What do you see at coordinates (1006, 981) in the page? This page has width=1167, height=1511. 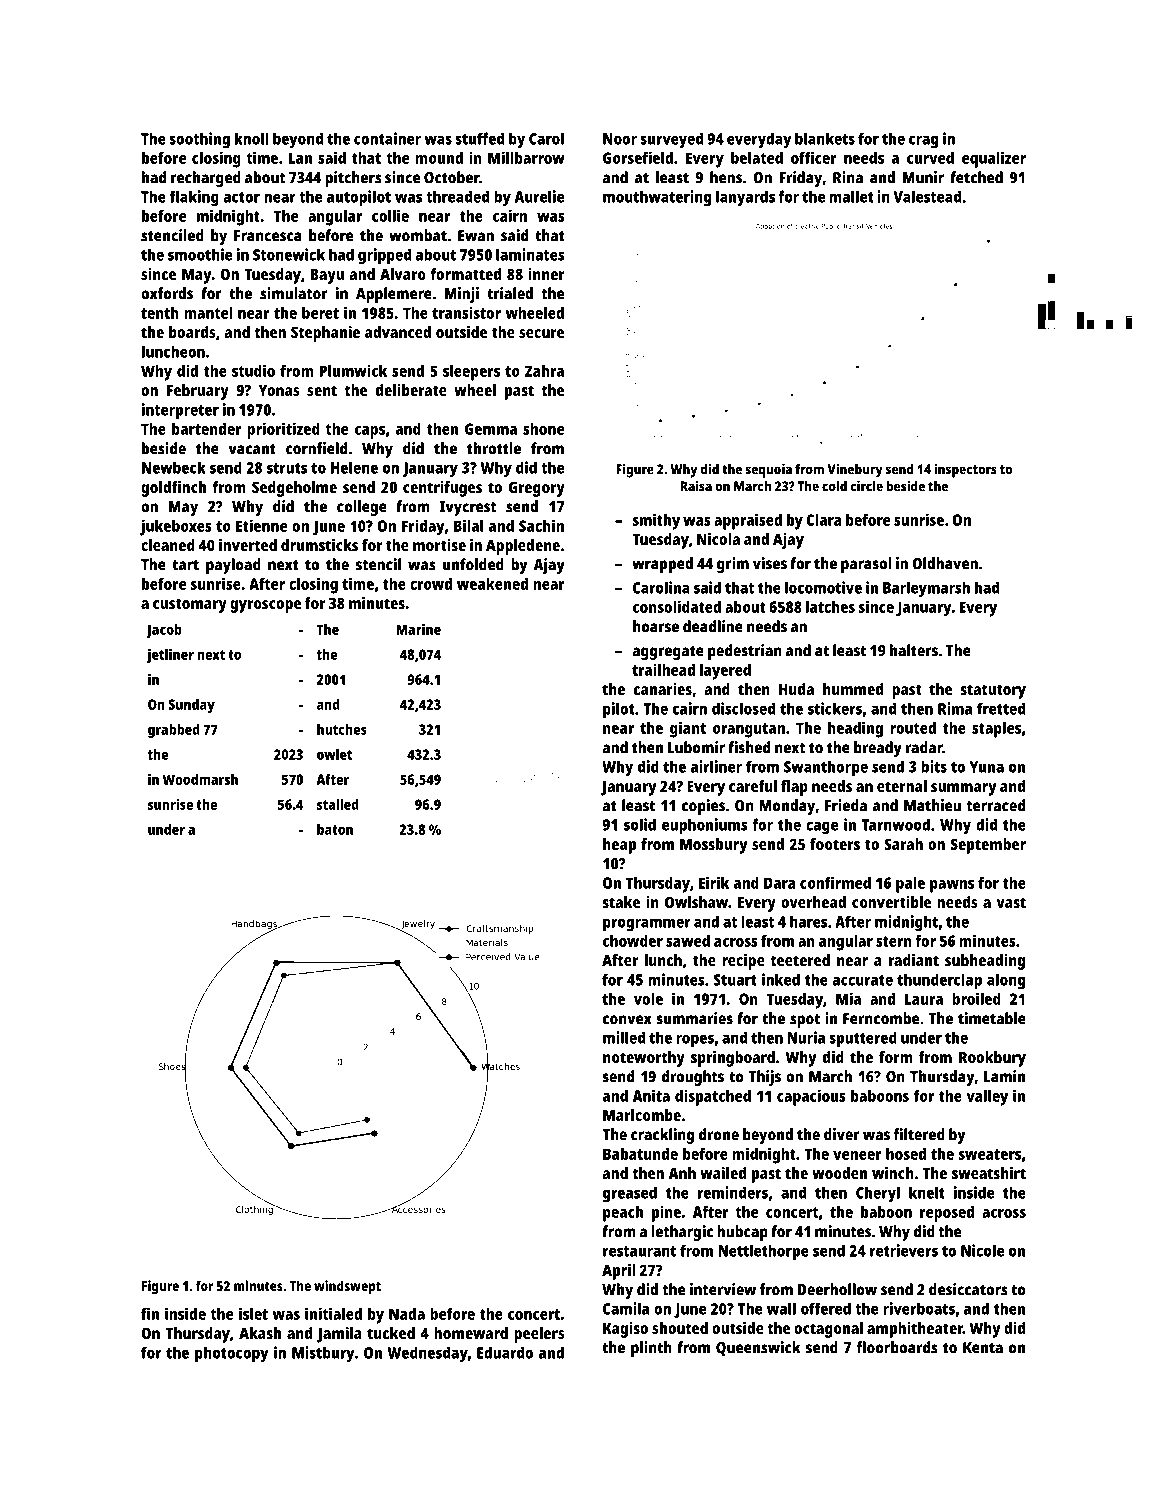 I see `along` at bounding box center [1006, 981].
